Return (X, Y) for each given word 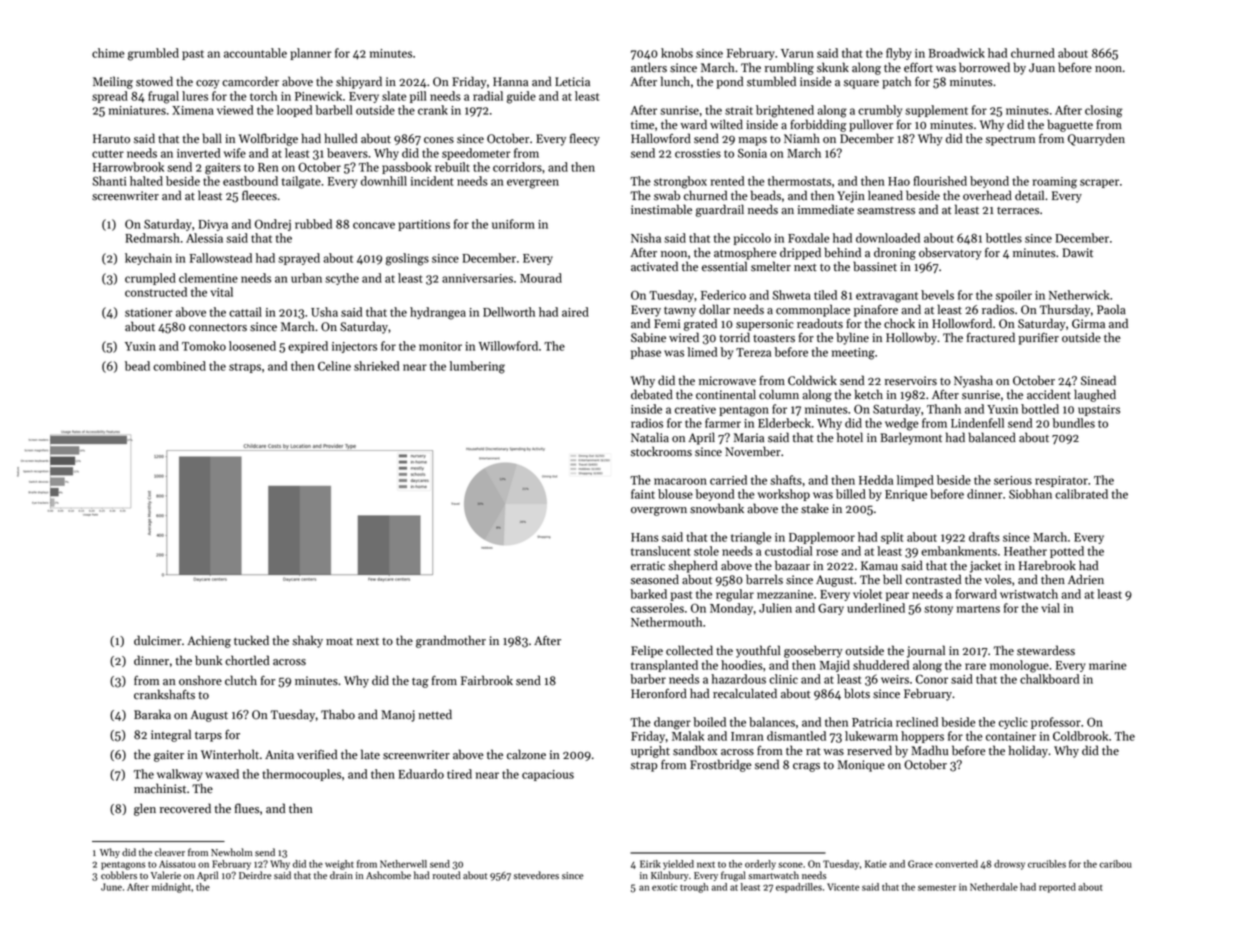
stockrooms (661, 451)
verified (317, 754)
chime (108, 53)
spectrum (1010, 141)
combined (179, 366)
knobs (677, 53)
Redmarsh (152, 238)
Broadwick (957, 53)
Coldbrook (1080, 736)
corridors (517, 167)
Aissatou (177, 864)
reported (1057, 888)
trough (694, 888)
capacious (548, 775)
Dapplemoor (822, 538)
